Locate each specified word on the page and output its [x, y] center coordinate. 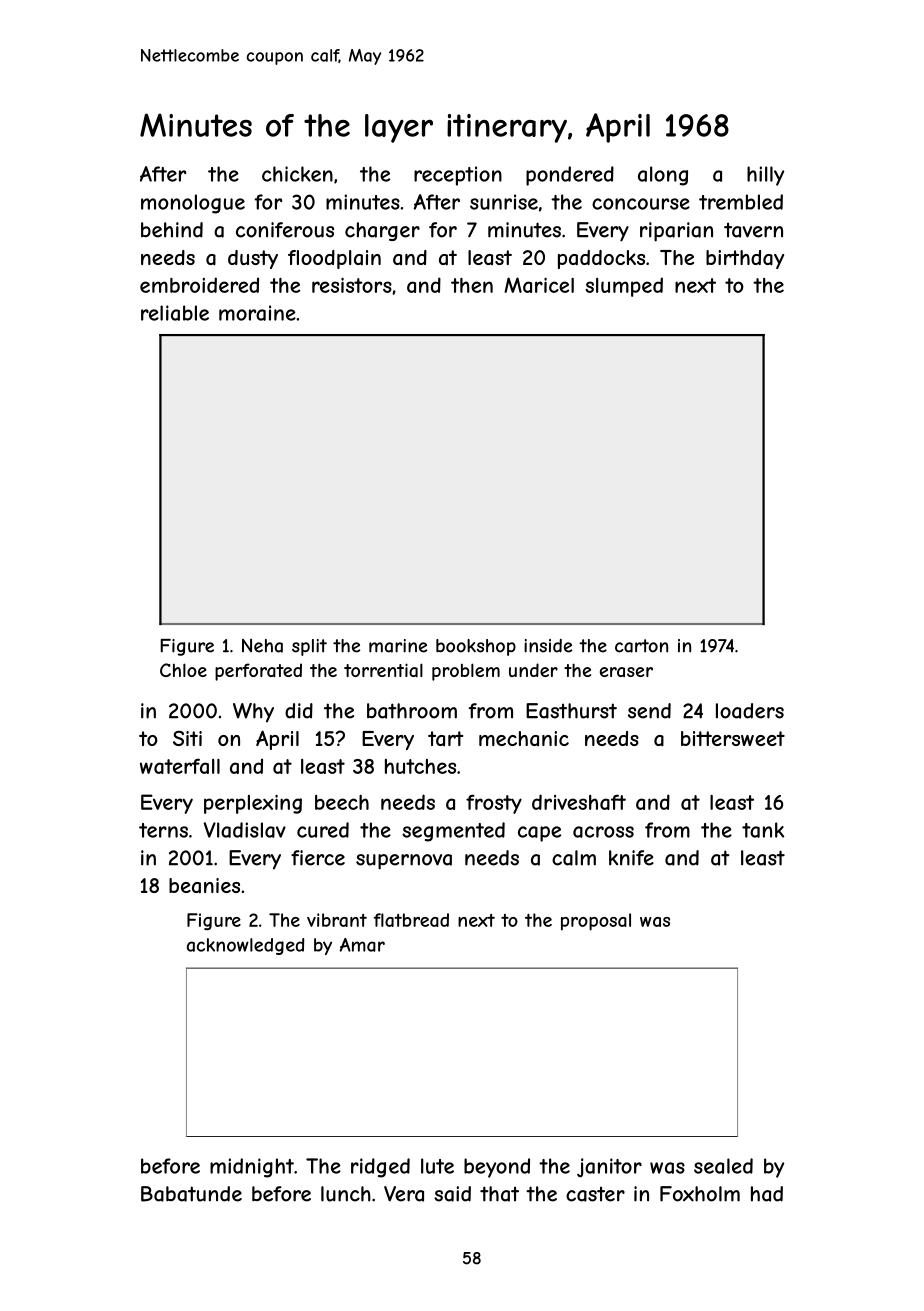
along [663, 176]
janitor [609, 1168]
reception [458, 176]
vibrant [337, 920]
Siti [187, 738]
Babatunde [191, 1194]
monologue [193, 204]
